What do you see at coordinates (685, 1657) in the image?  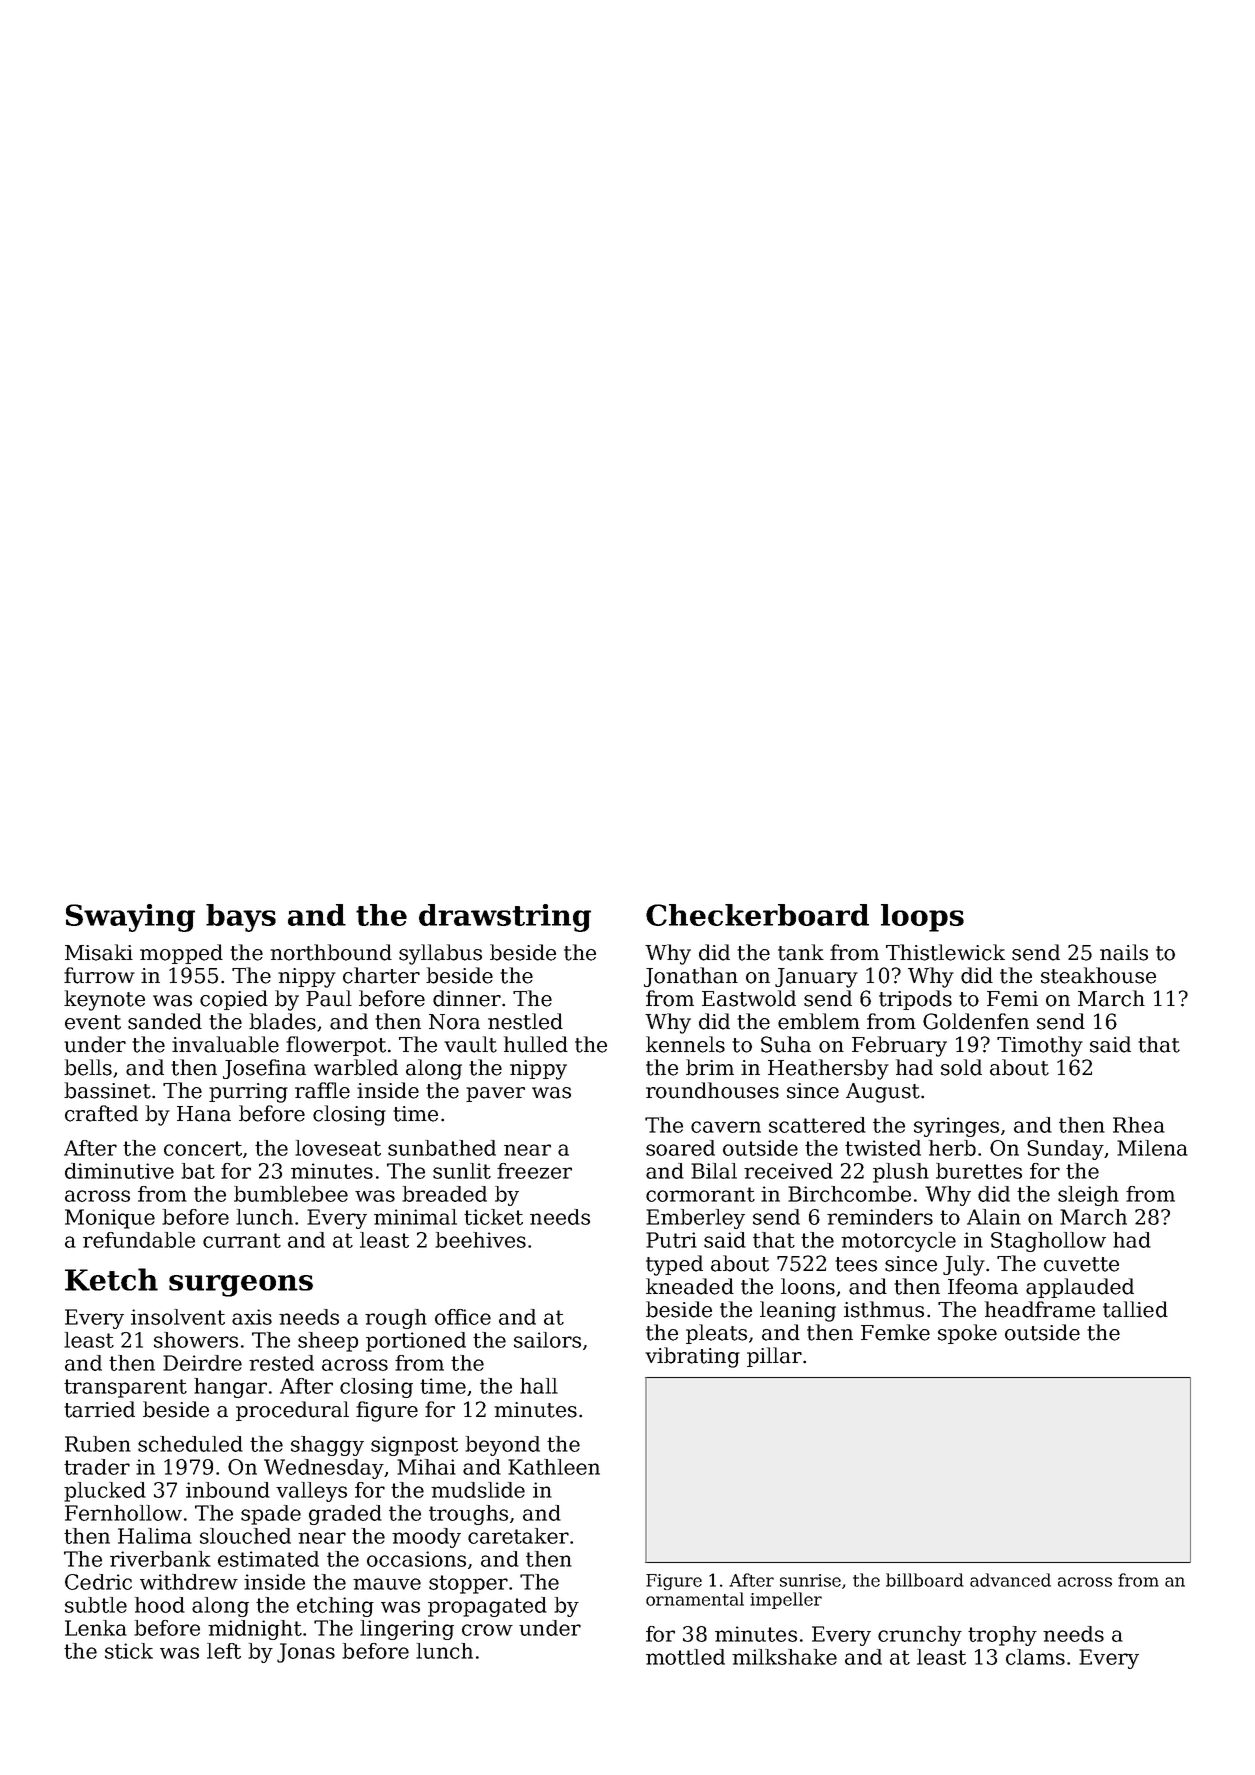 I see `mottled` at bounding box center [685, 1657].
